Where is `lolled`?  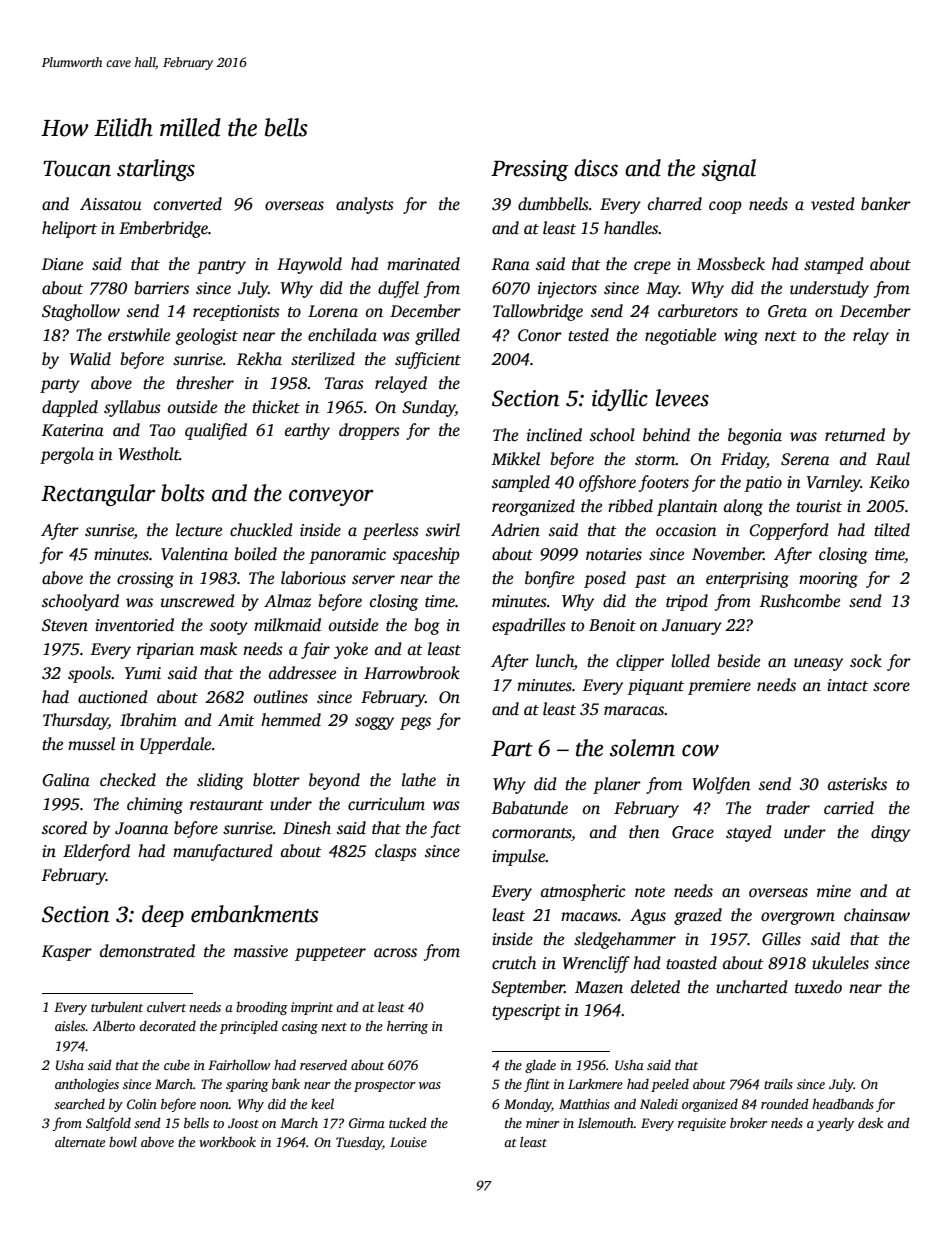
lolled is located at coordinates (690, 661).
